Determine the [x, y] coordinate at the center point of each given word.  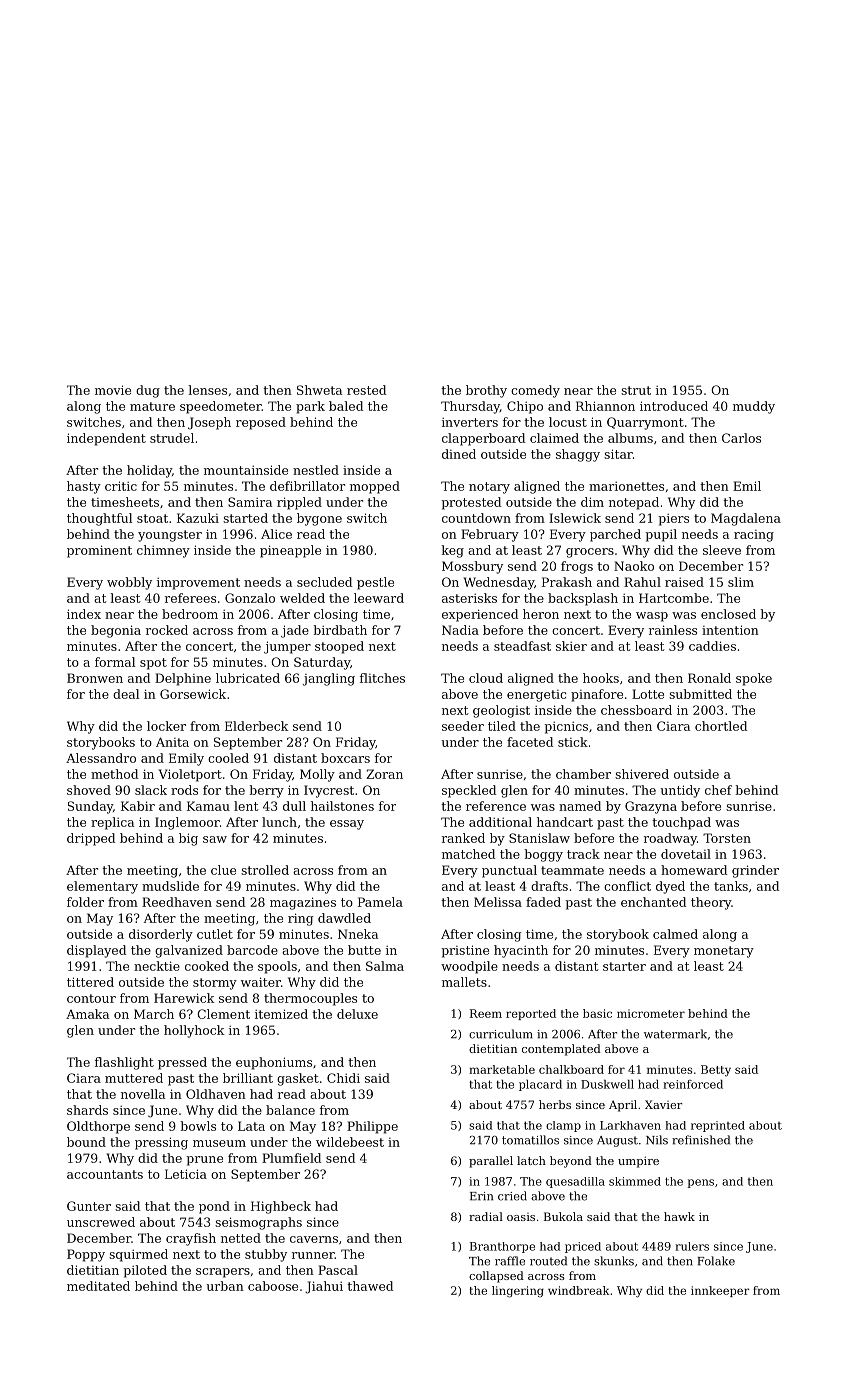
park [310, 407]
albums [630, 438]
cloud [486, 678]
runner [313, 1255]
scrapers [223, 1273]
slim [741, 582]
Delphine [183, 679]
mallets [464, 982]
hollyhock [194, 1031]
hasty [84, 487]
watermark [675, 1034]
